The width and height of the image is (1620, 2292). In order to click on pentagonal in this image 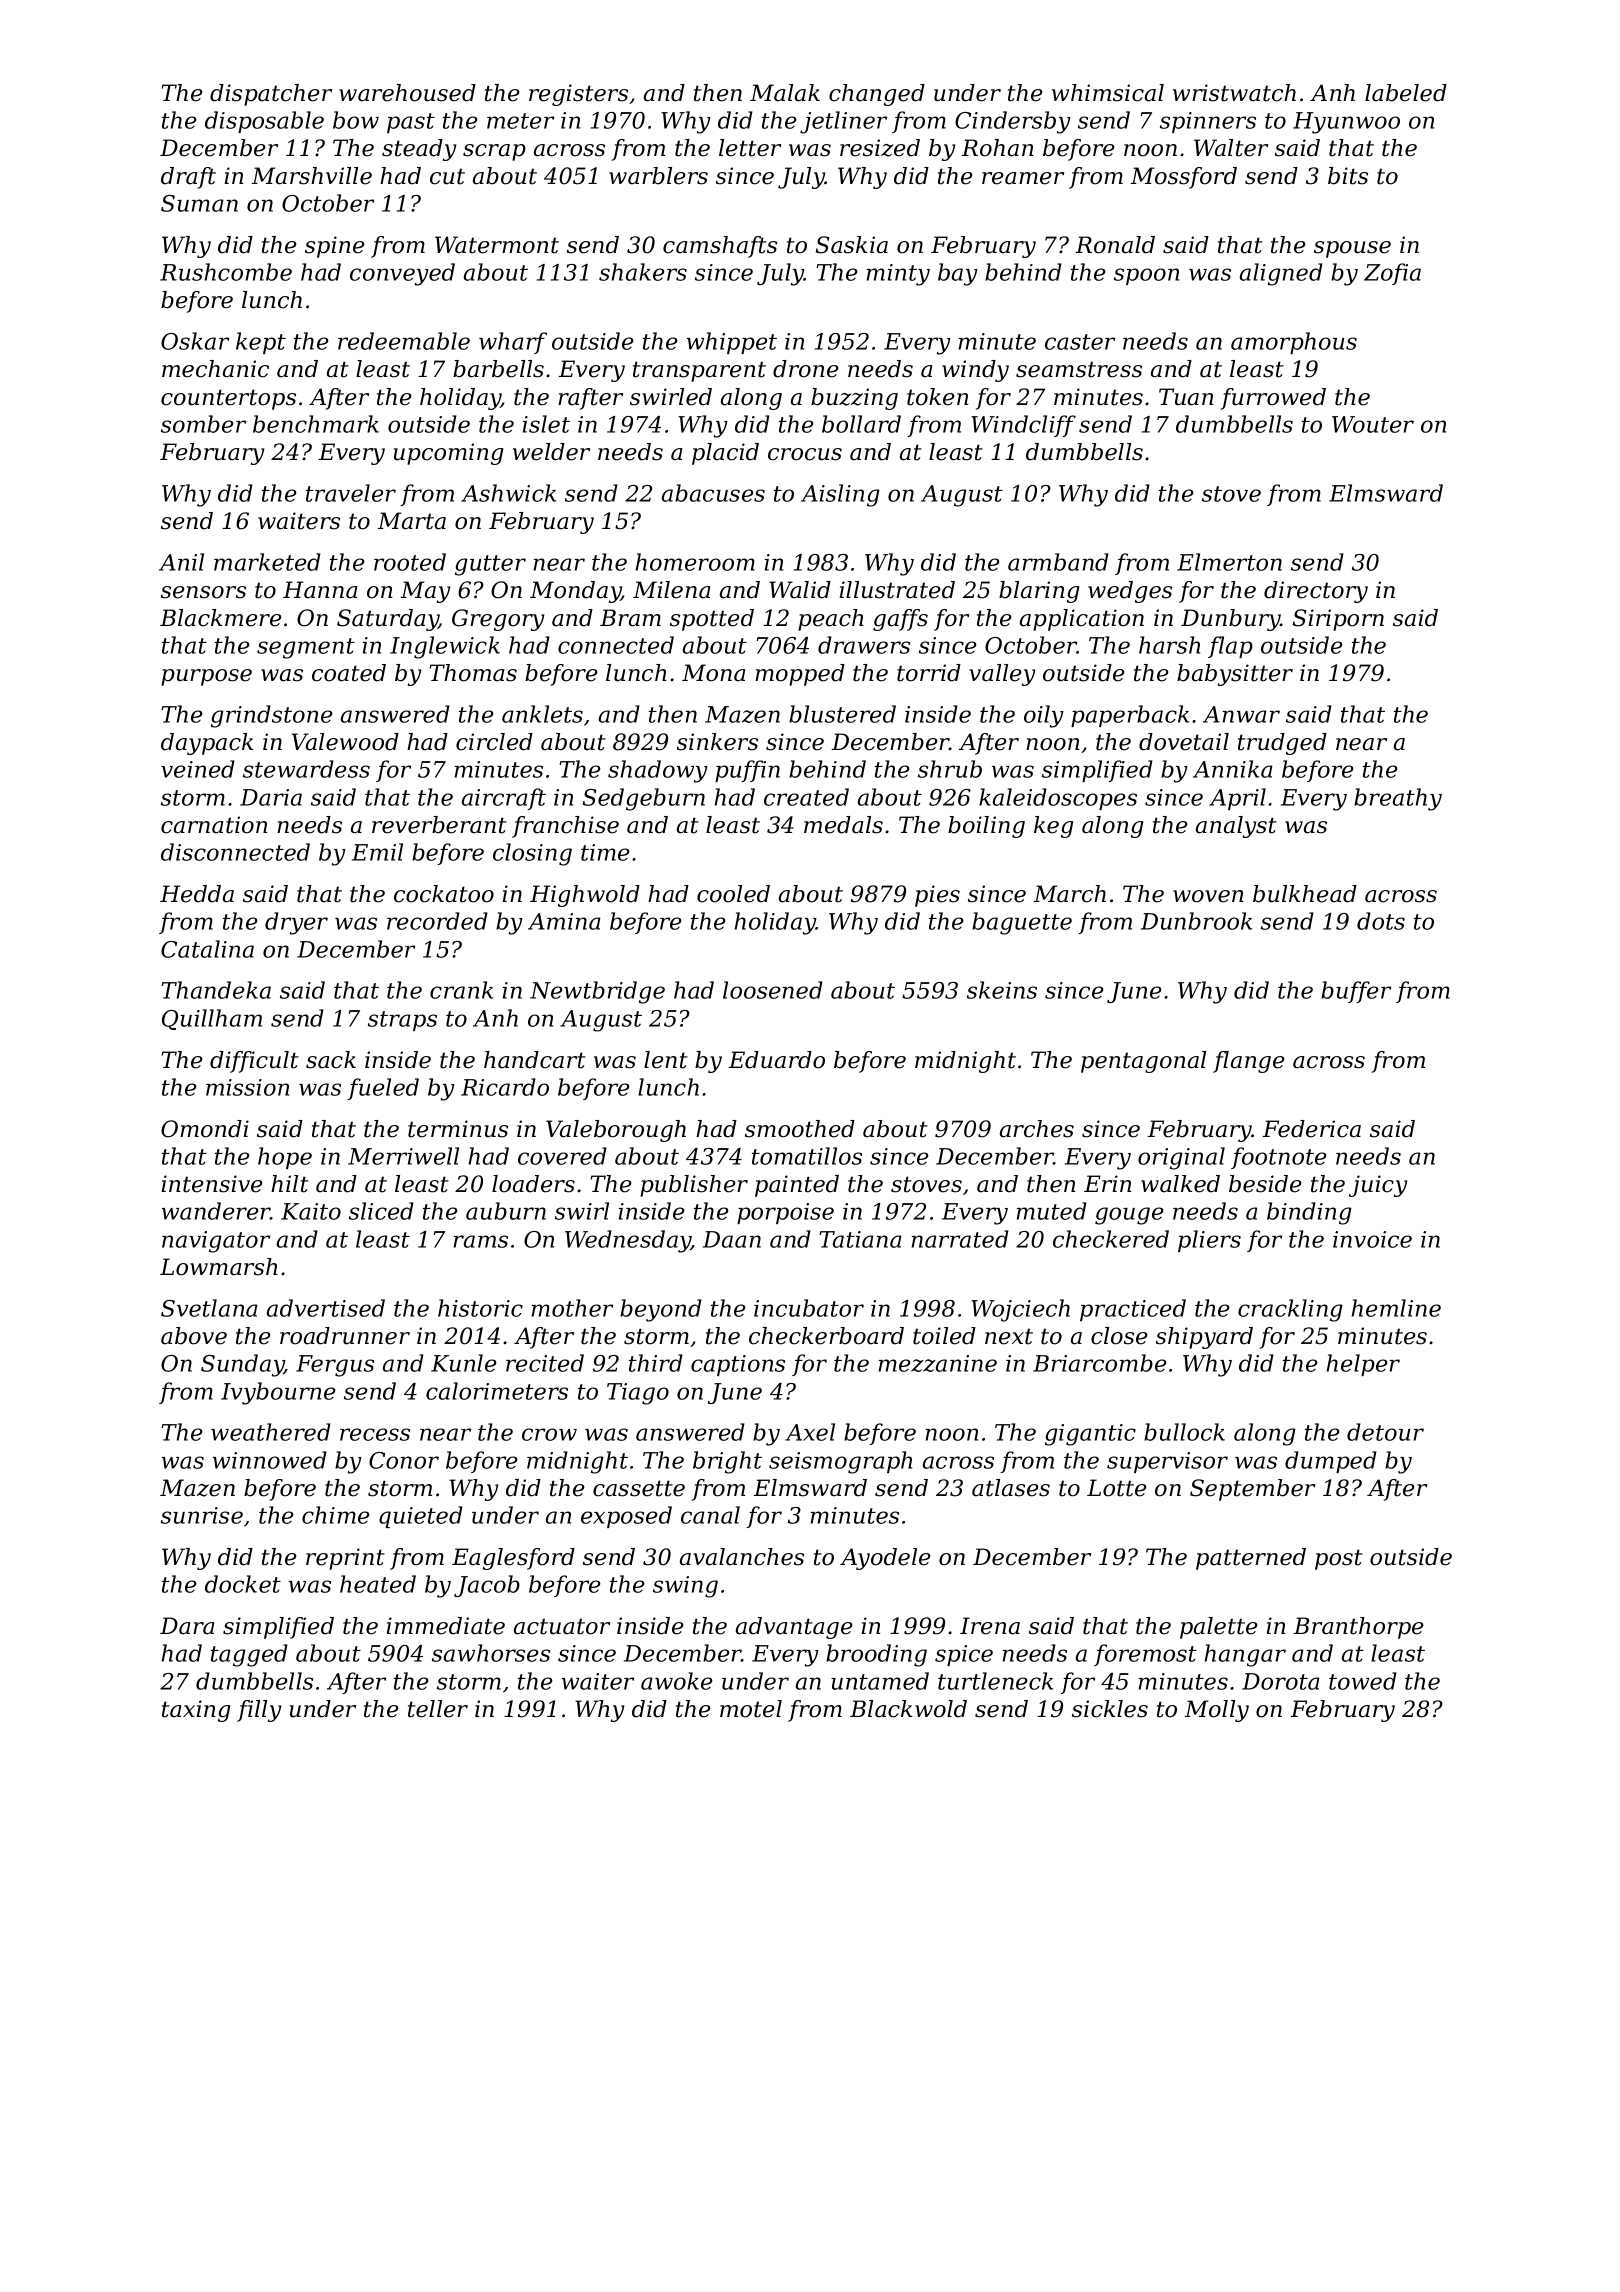, I will do `click(1143, 1062)`.
